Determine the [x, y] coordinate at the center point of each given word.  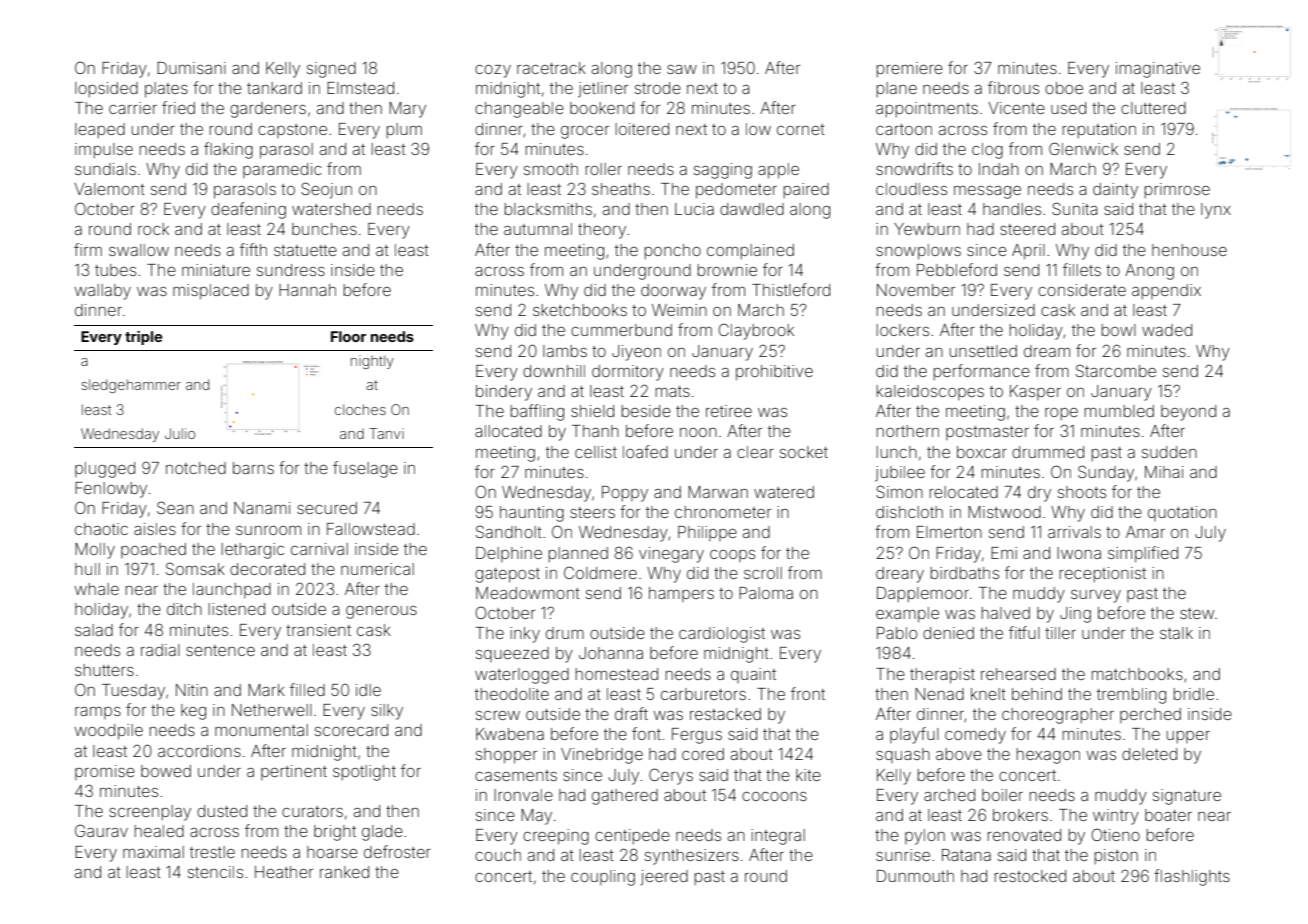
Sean [175, 507]
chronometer [723, 512]
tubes [115, 270]
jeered [664, 878]
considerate [1082, 290]
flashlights [1192, 877]
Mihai [1164, 472]
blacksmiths [548, 209]
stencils [215, 872]
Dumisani [191, 68]
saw [682, 69]
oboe [1064, 88]
